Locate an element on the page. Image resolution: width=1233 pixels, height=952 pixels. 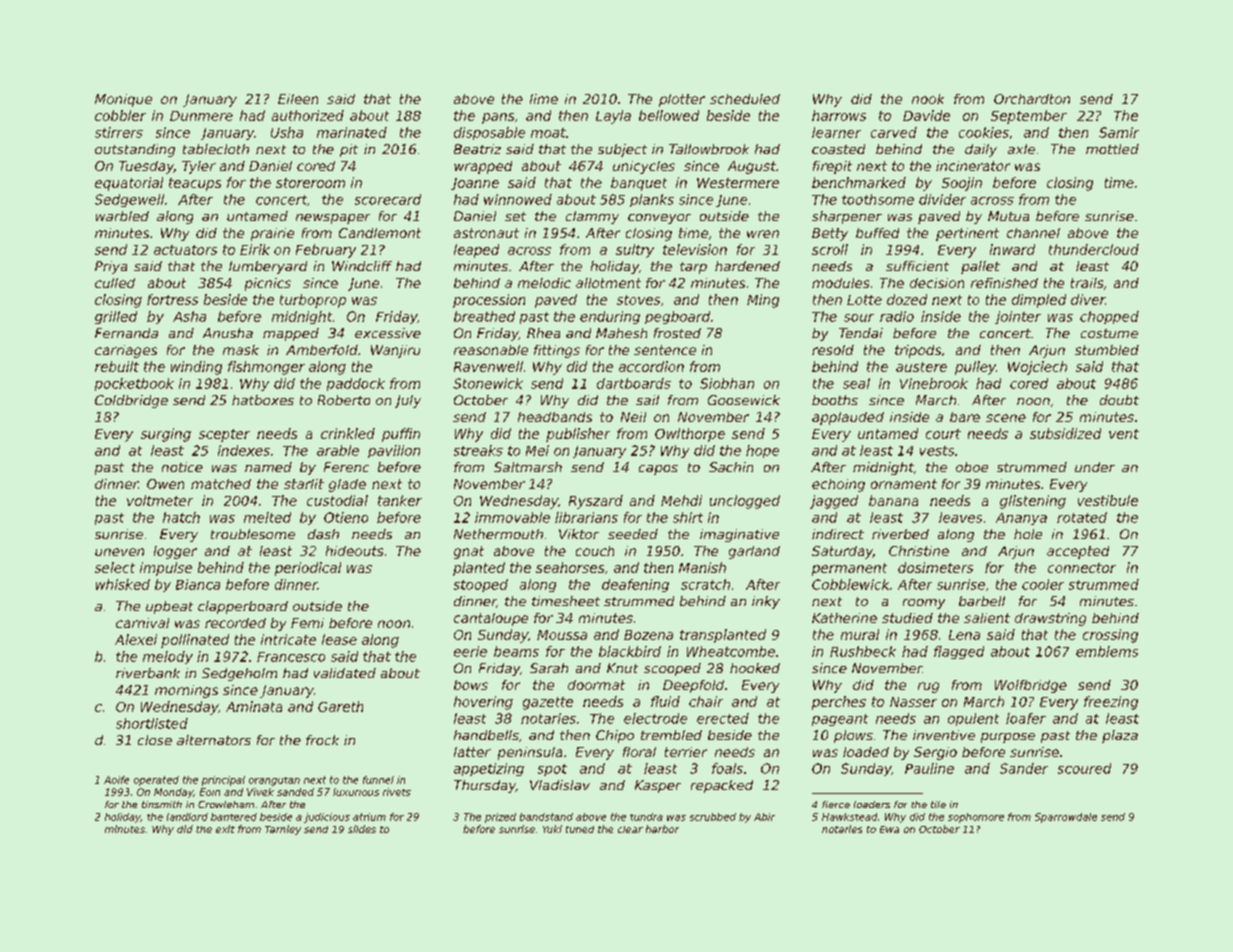
clammy is located at coordinates (592, 217).
